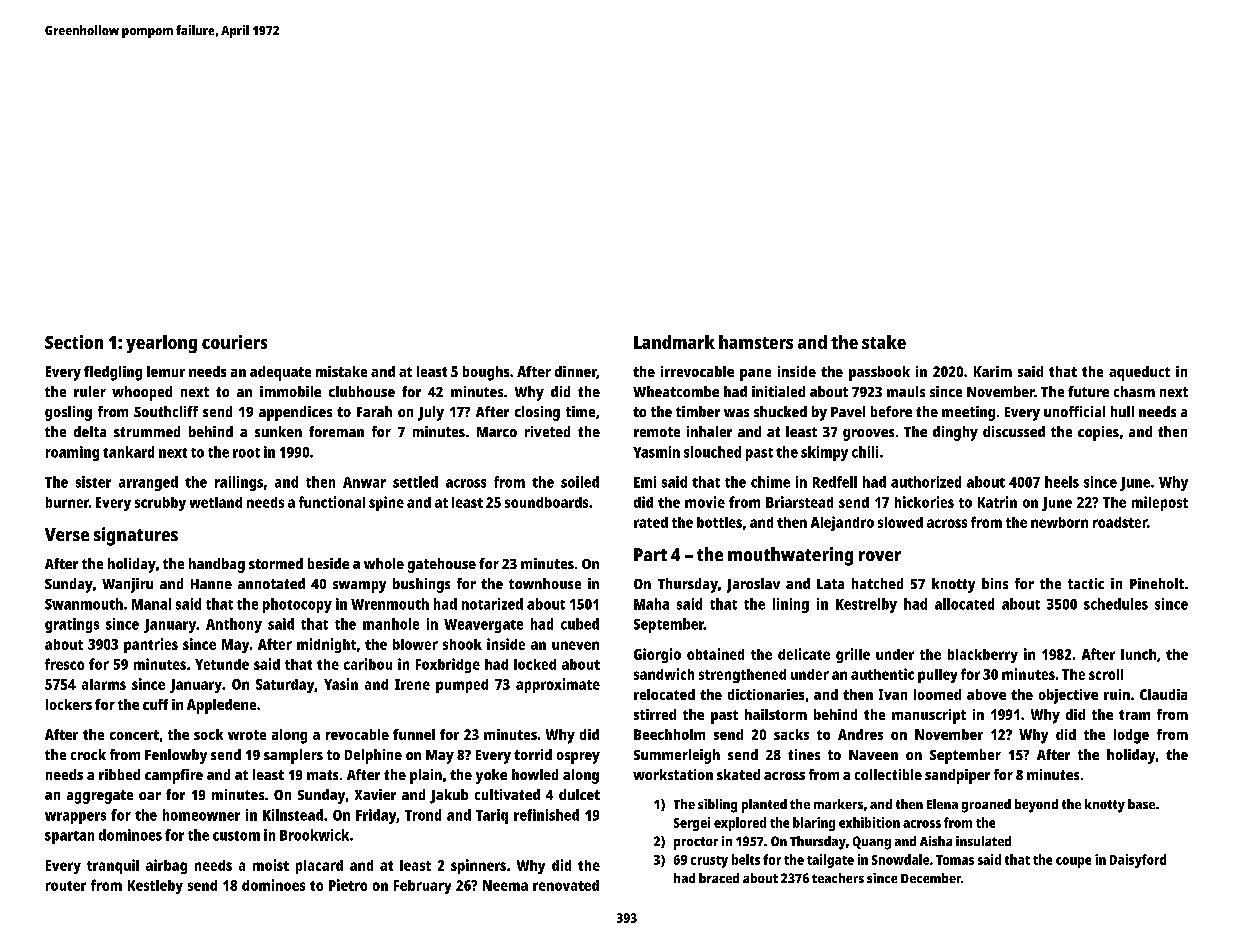 The height and width of the page is (952, 1233). Describe the element at coordinates (278, 431) in the page. I see `sunken` at that location.
